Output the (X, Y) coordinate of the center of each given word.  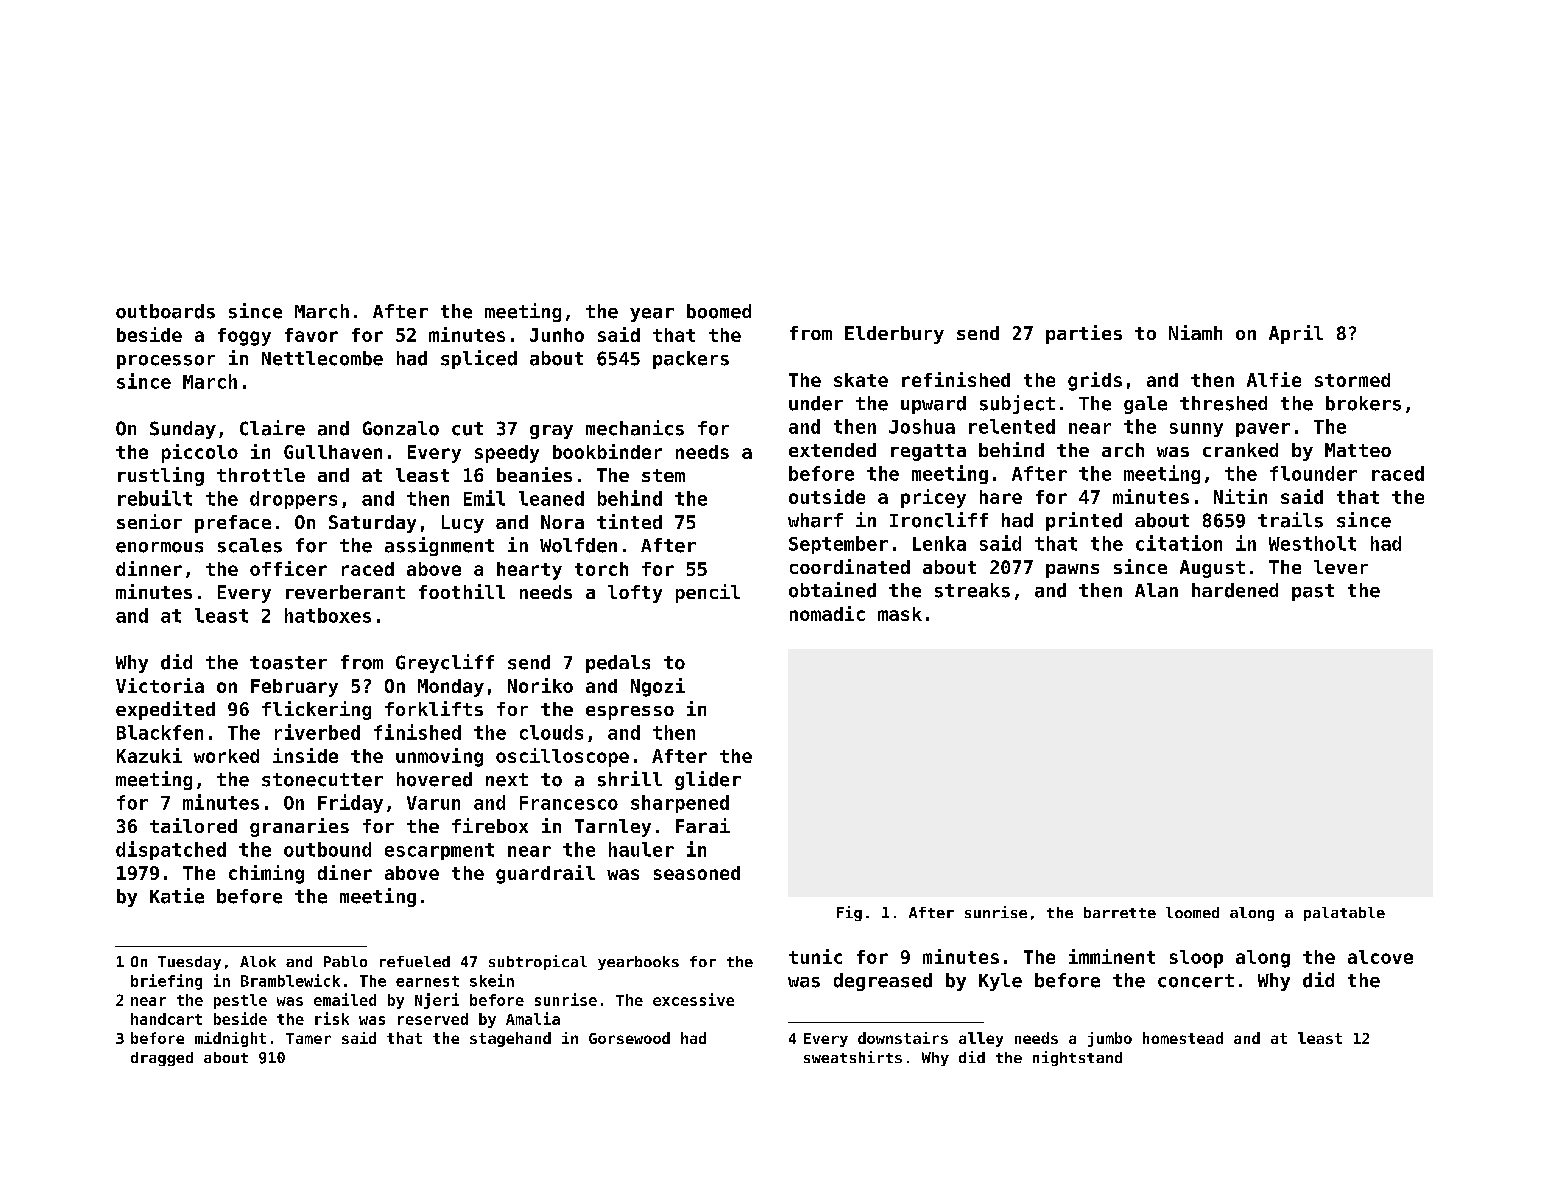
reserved (433, 1019)
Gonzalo (401, 428)
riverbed (317, 732)
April (1296, 334)
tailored (193, 825)
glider (708, 780)
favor (311, 335)
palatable (1344, 914)
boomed (719, 311)
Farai (703, 825)
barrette (1120, 912)
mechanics (635, 428)
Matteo (1358, 450)
